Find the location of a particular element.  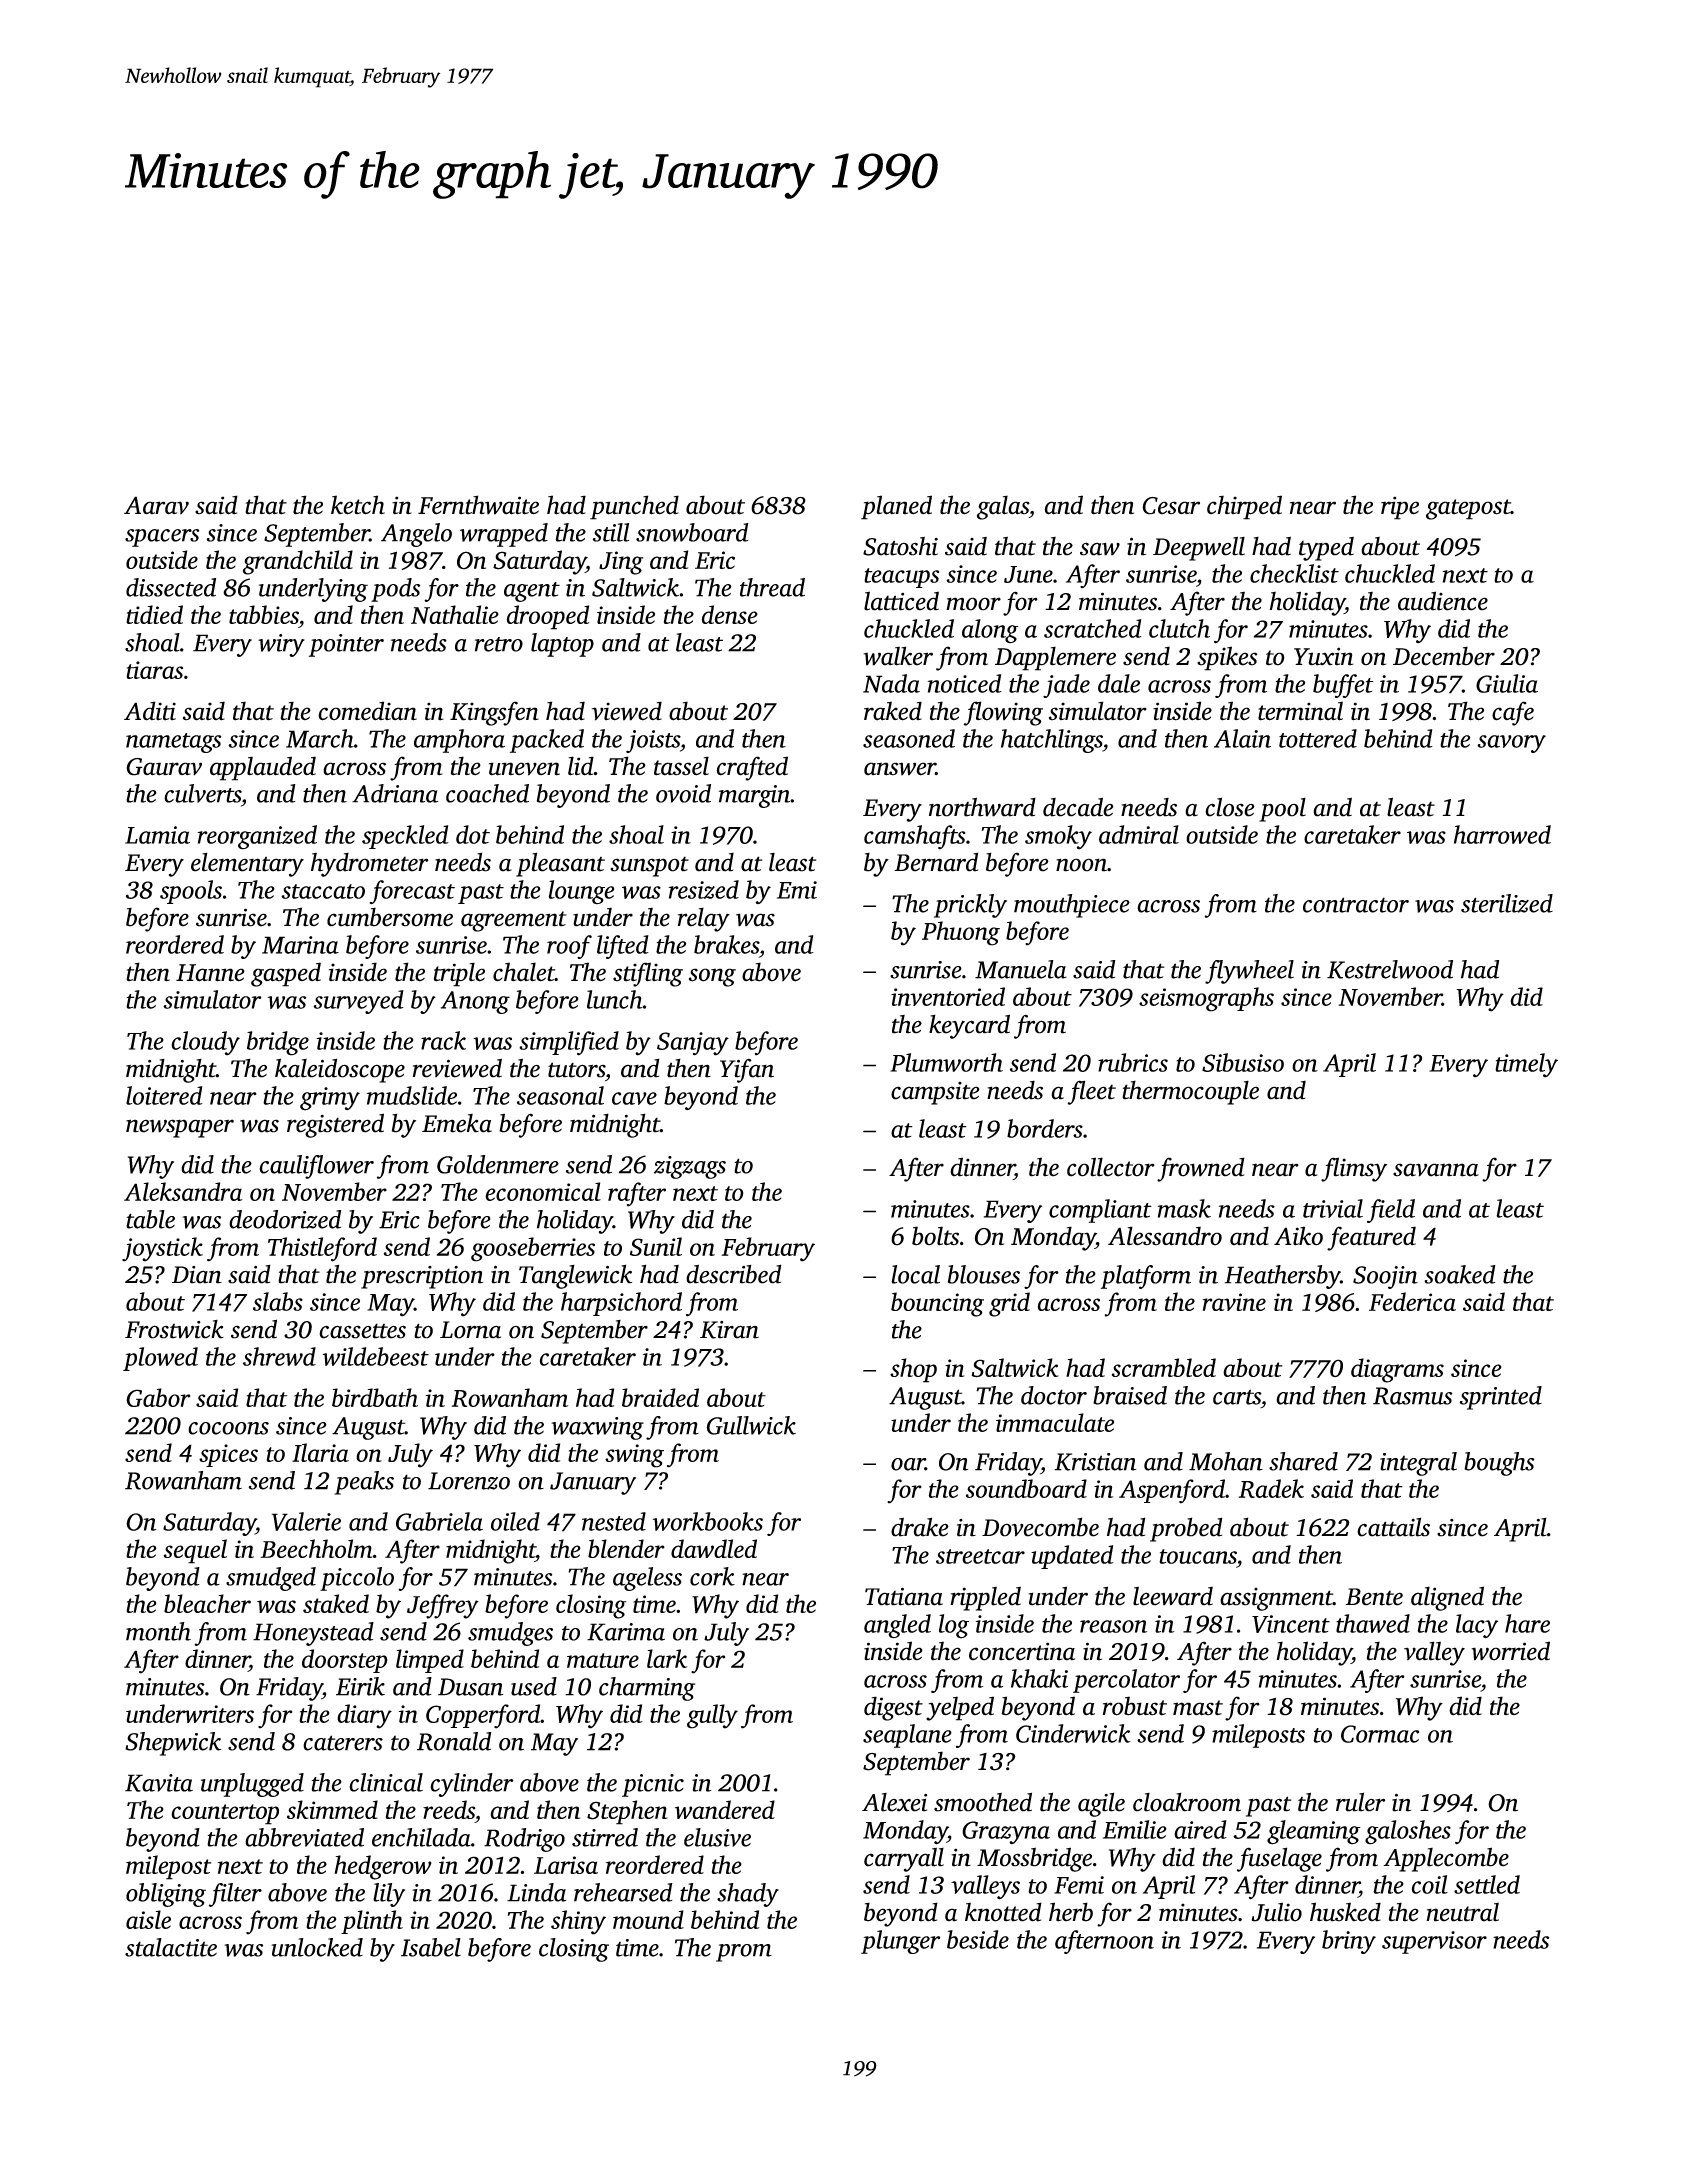

beside is located at coordinates (978, 1939).
